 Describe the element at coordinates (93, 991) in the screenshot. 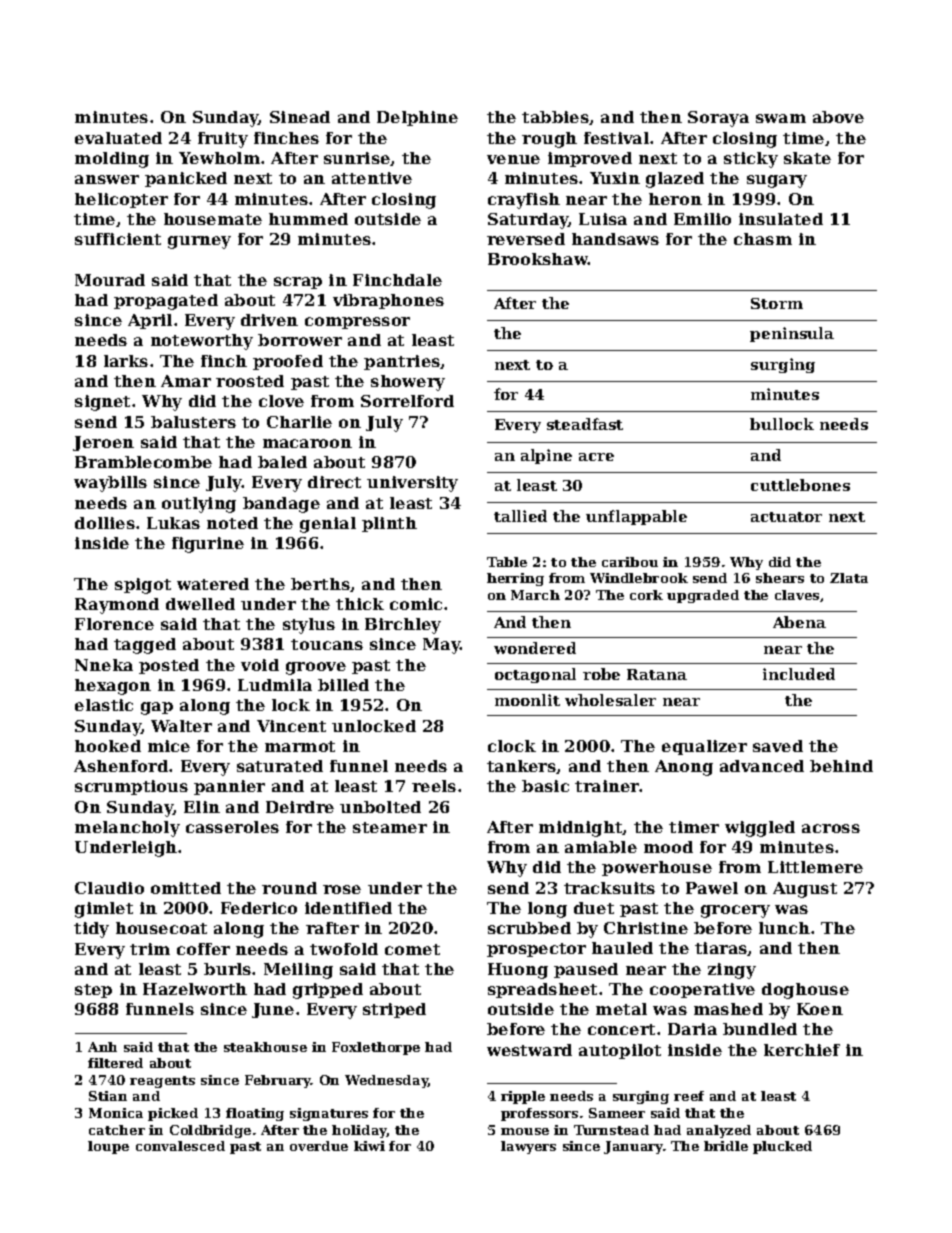

I see `step` at that location.
